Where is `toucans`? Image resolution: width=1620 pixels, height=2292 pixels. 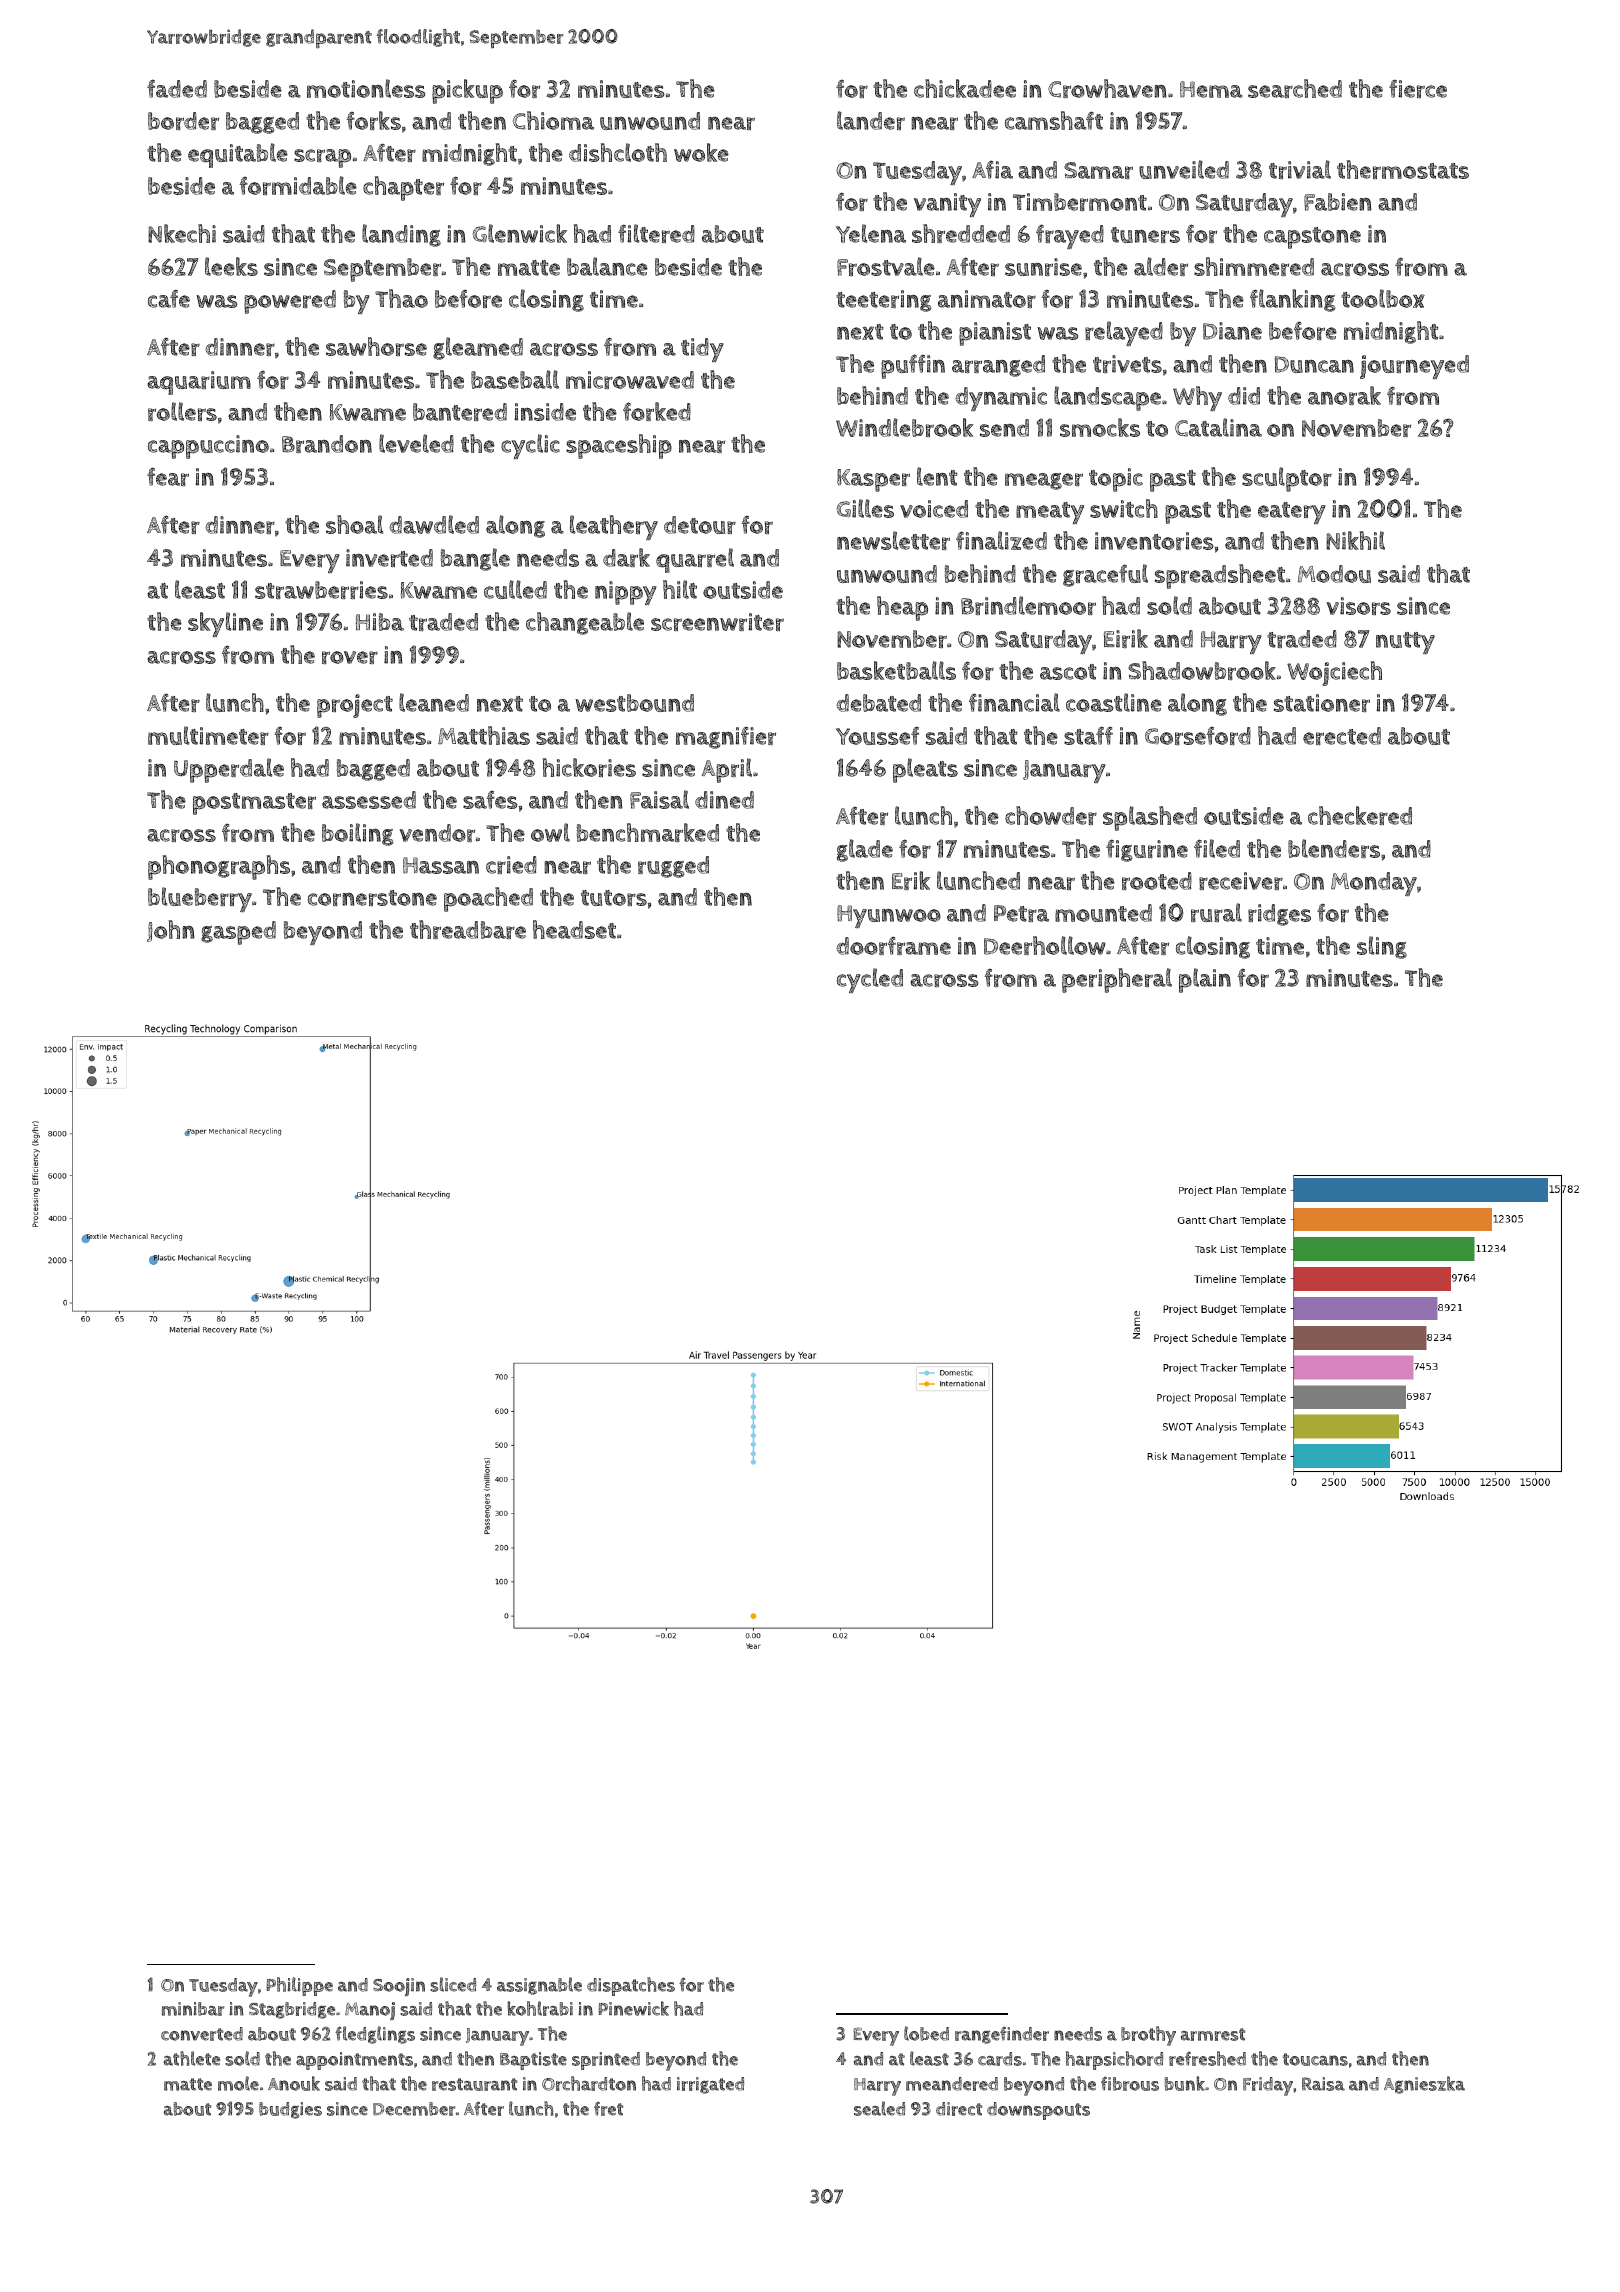
toucans is located at coordinates (1315, 2059).
